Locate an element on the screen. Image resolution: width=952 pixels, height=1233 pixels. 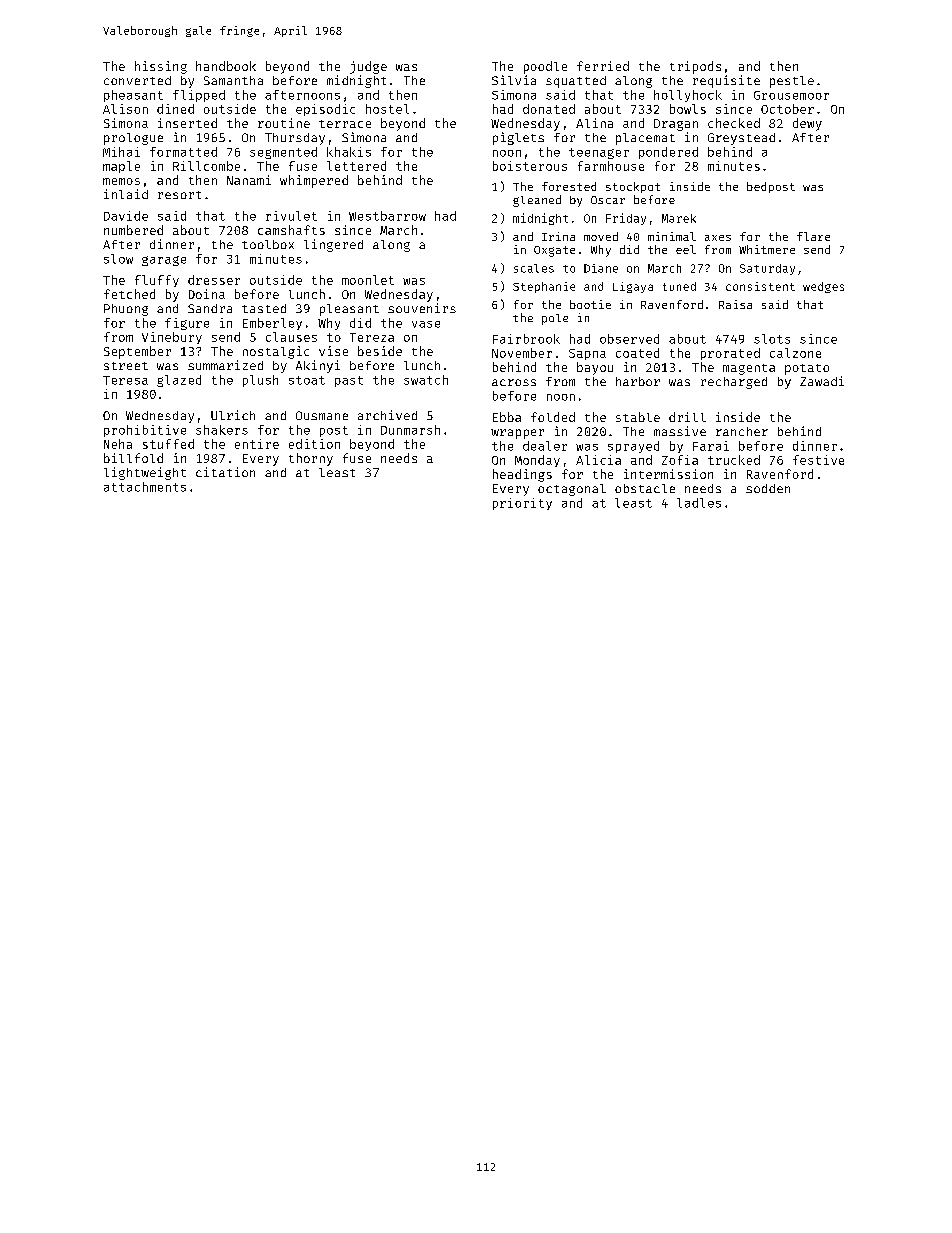
toolbox is located at coordinates (268, 244).
